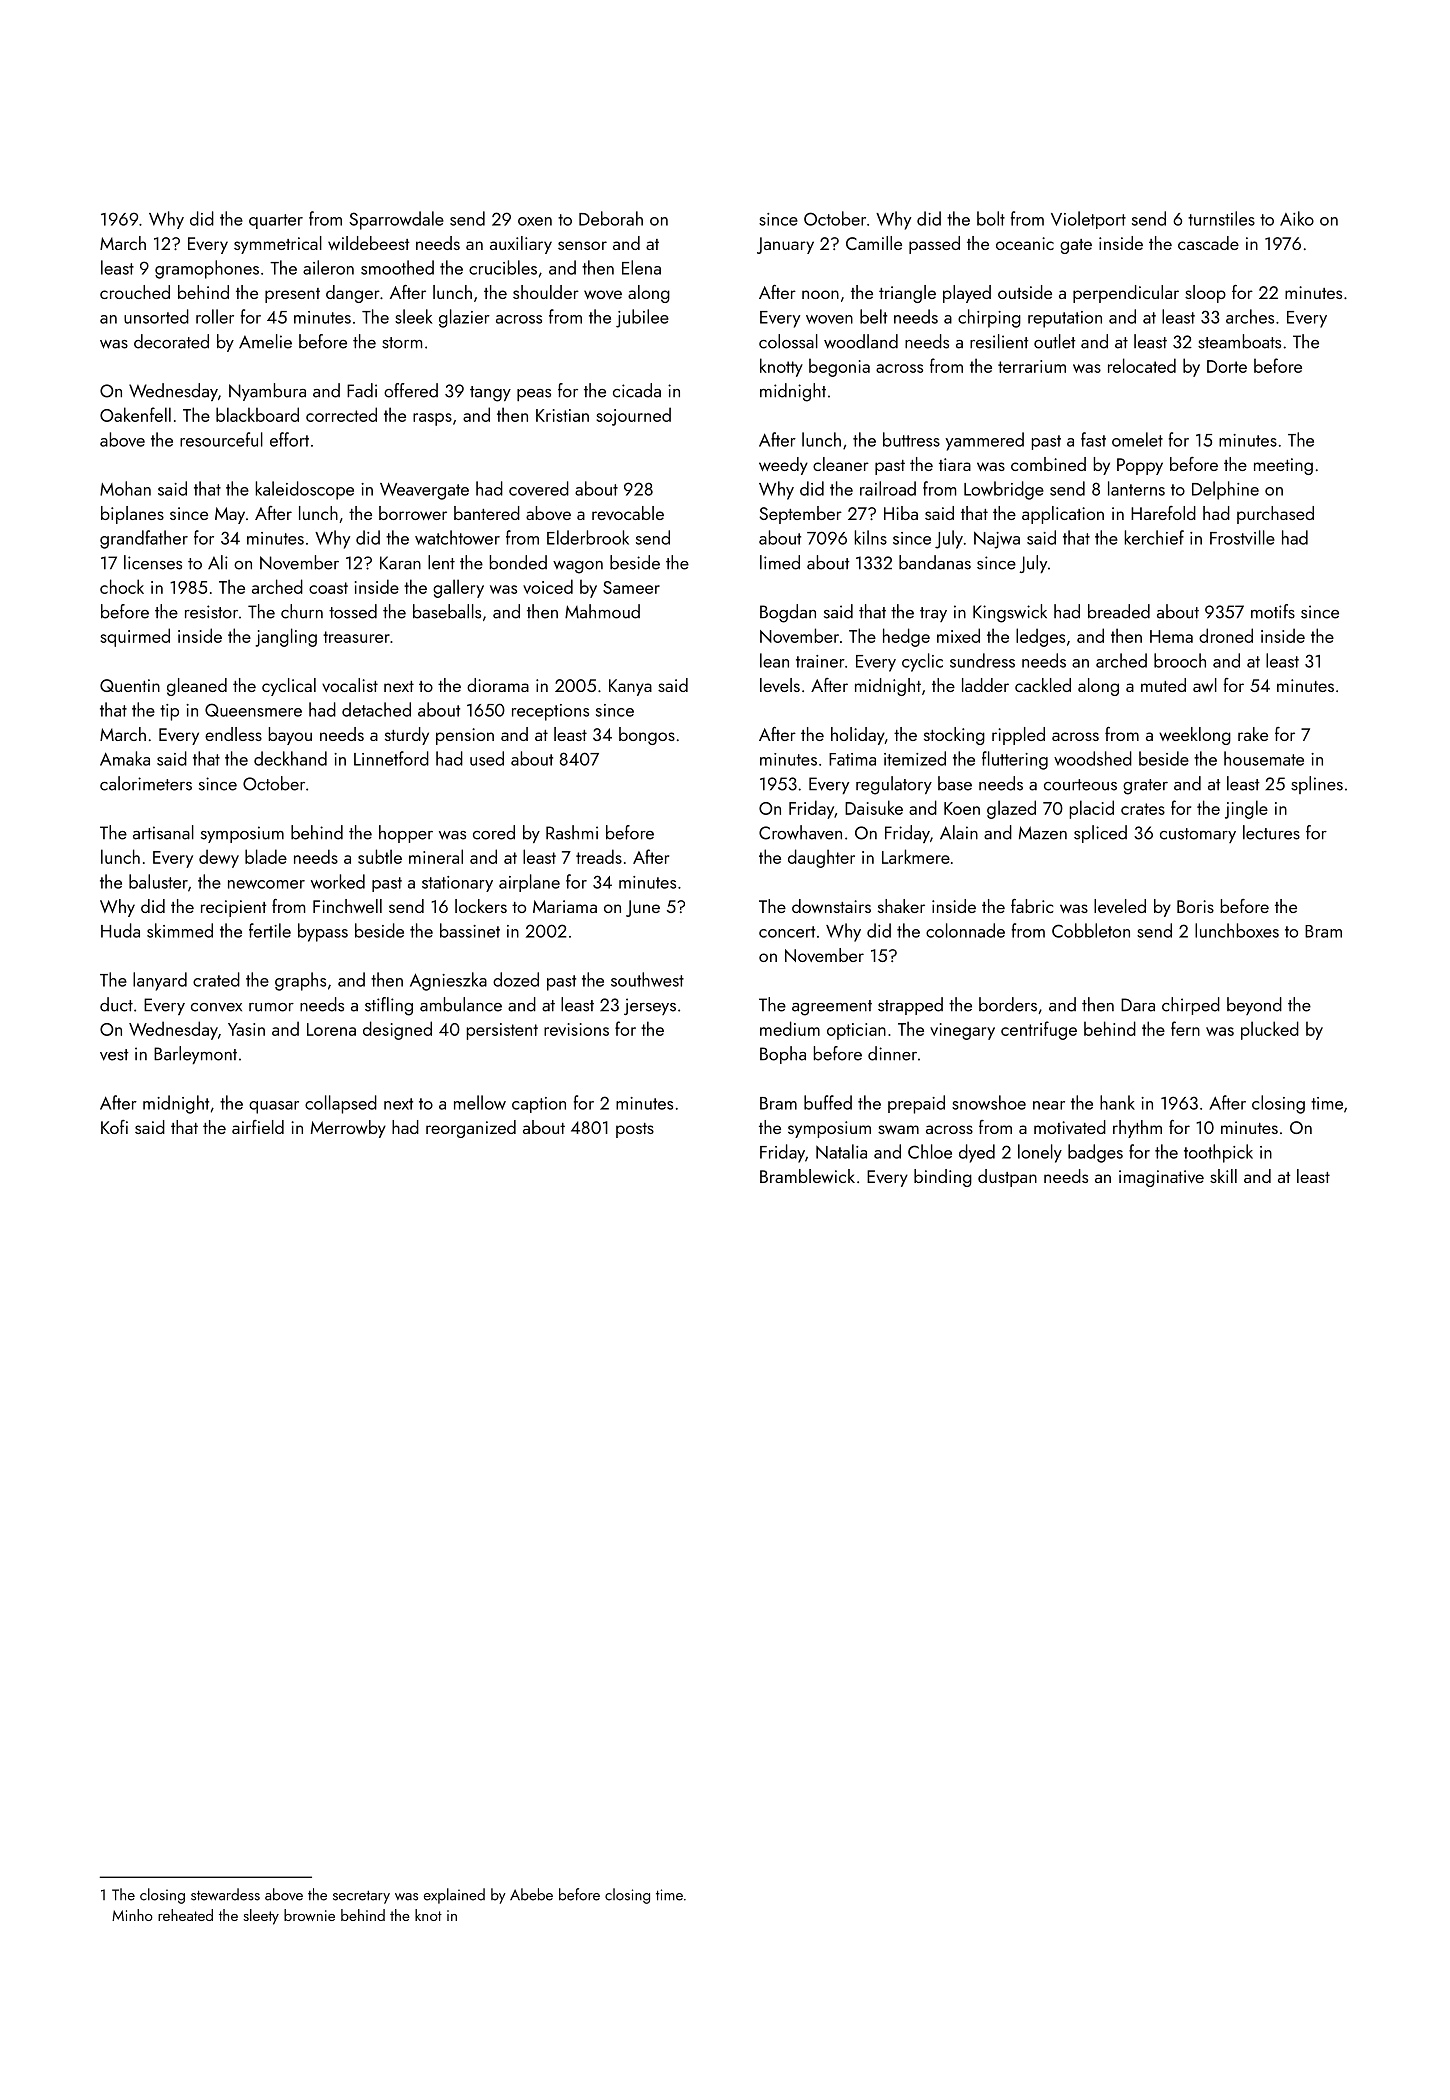 Image resolution: width=1450 pixels, height=2100 pixels. Describe the element at coordinates (1032, 906) in the screenshot. I see `fabric` at that location.
